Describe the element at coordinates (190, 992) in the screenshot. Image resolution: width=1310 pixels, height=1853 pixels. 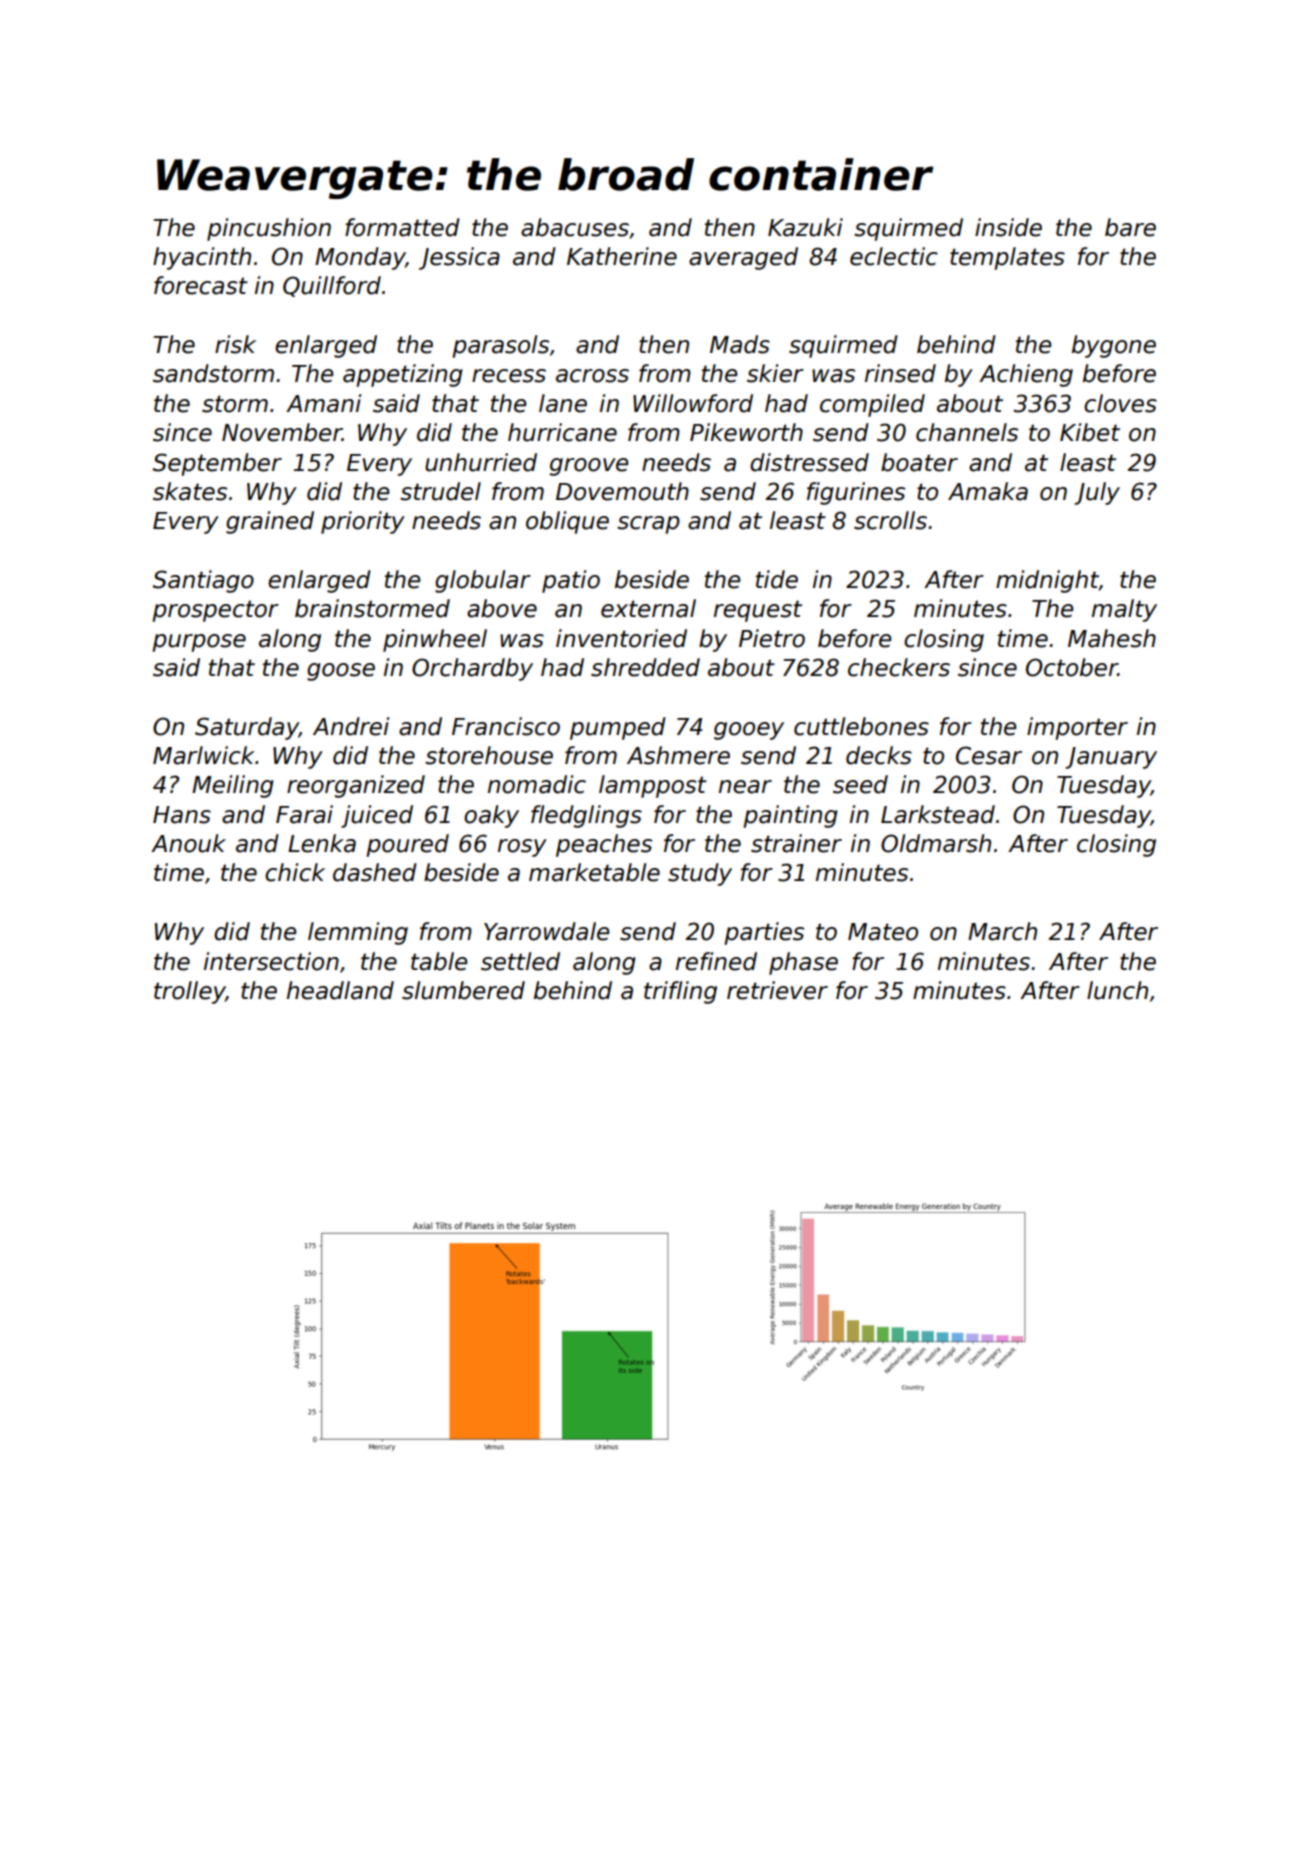
I see `trolley` at that location.
